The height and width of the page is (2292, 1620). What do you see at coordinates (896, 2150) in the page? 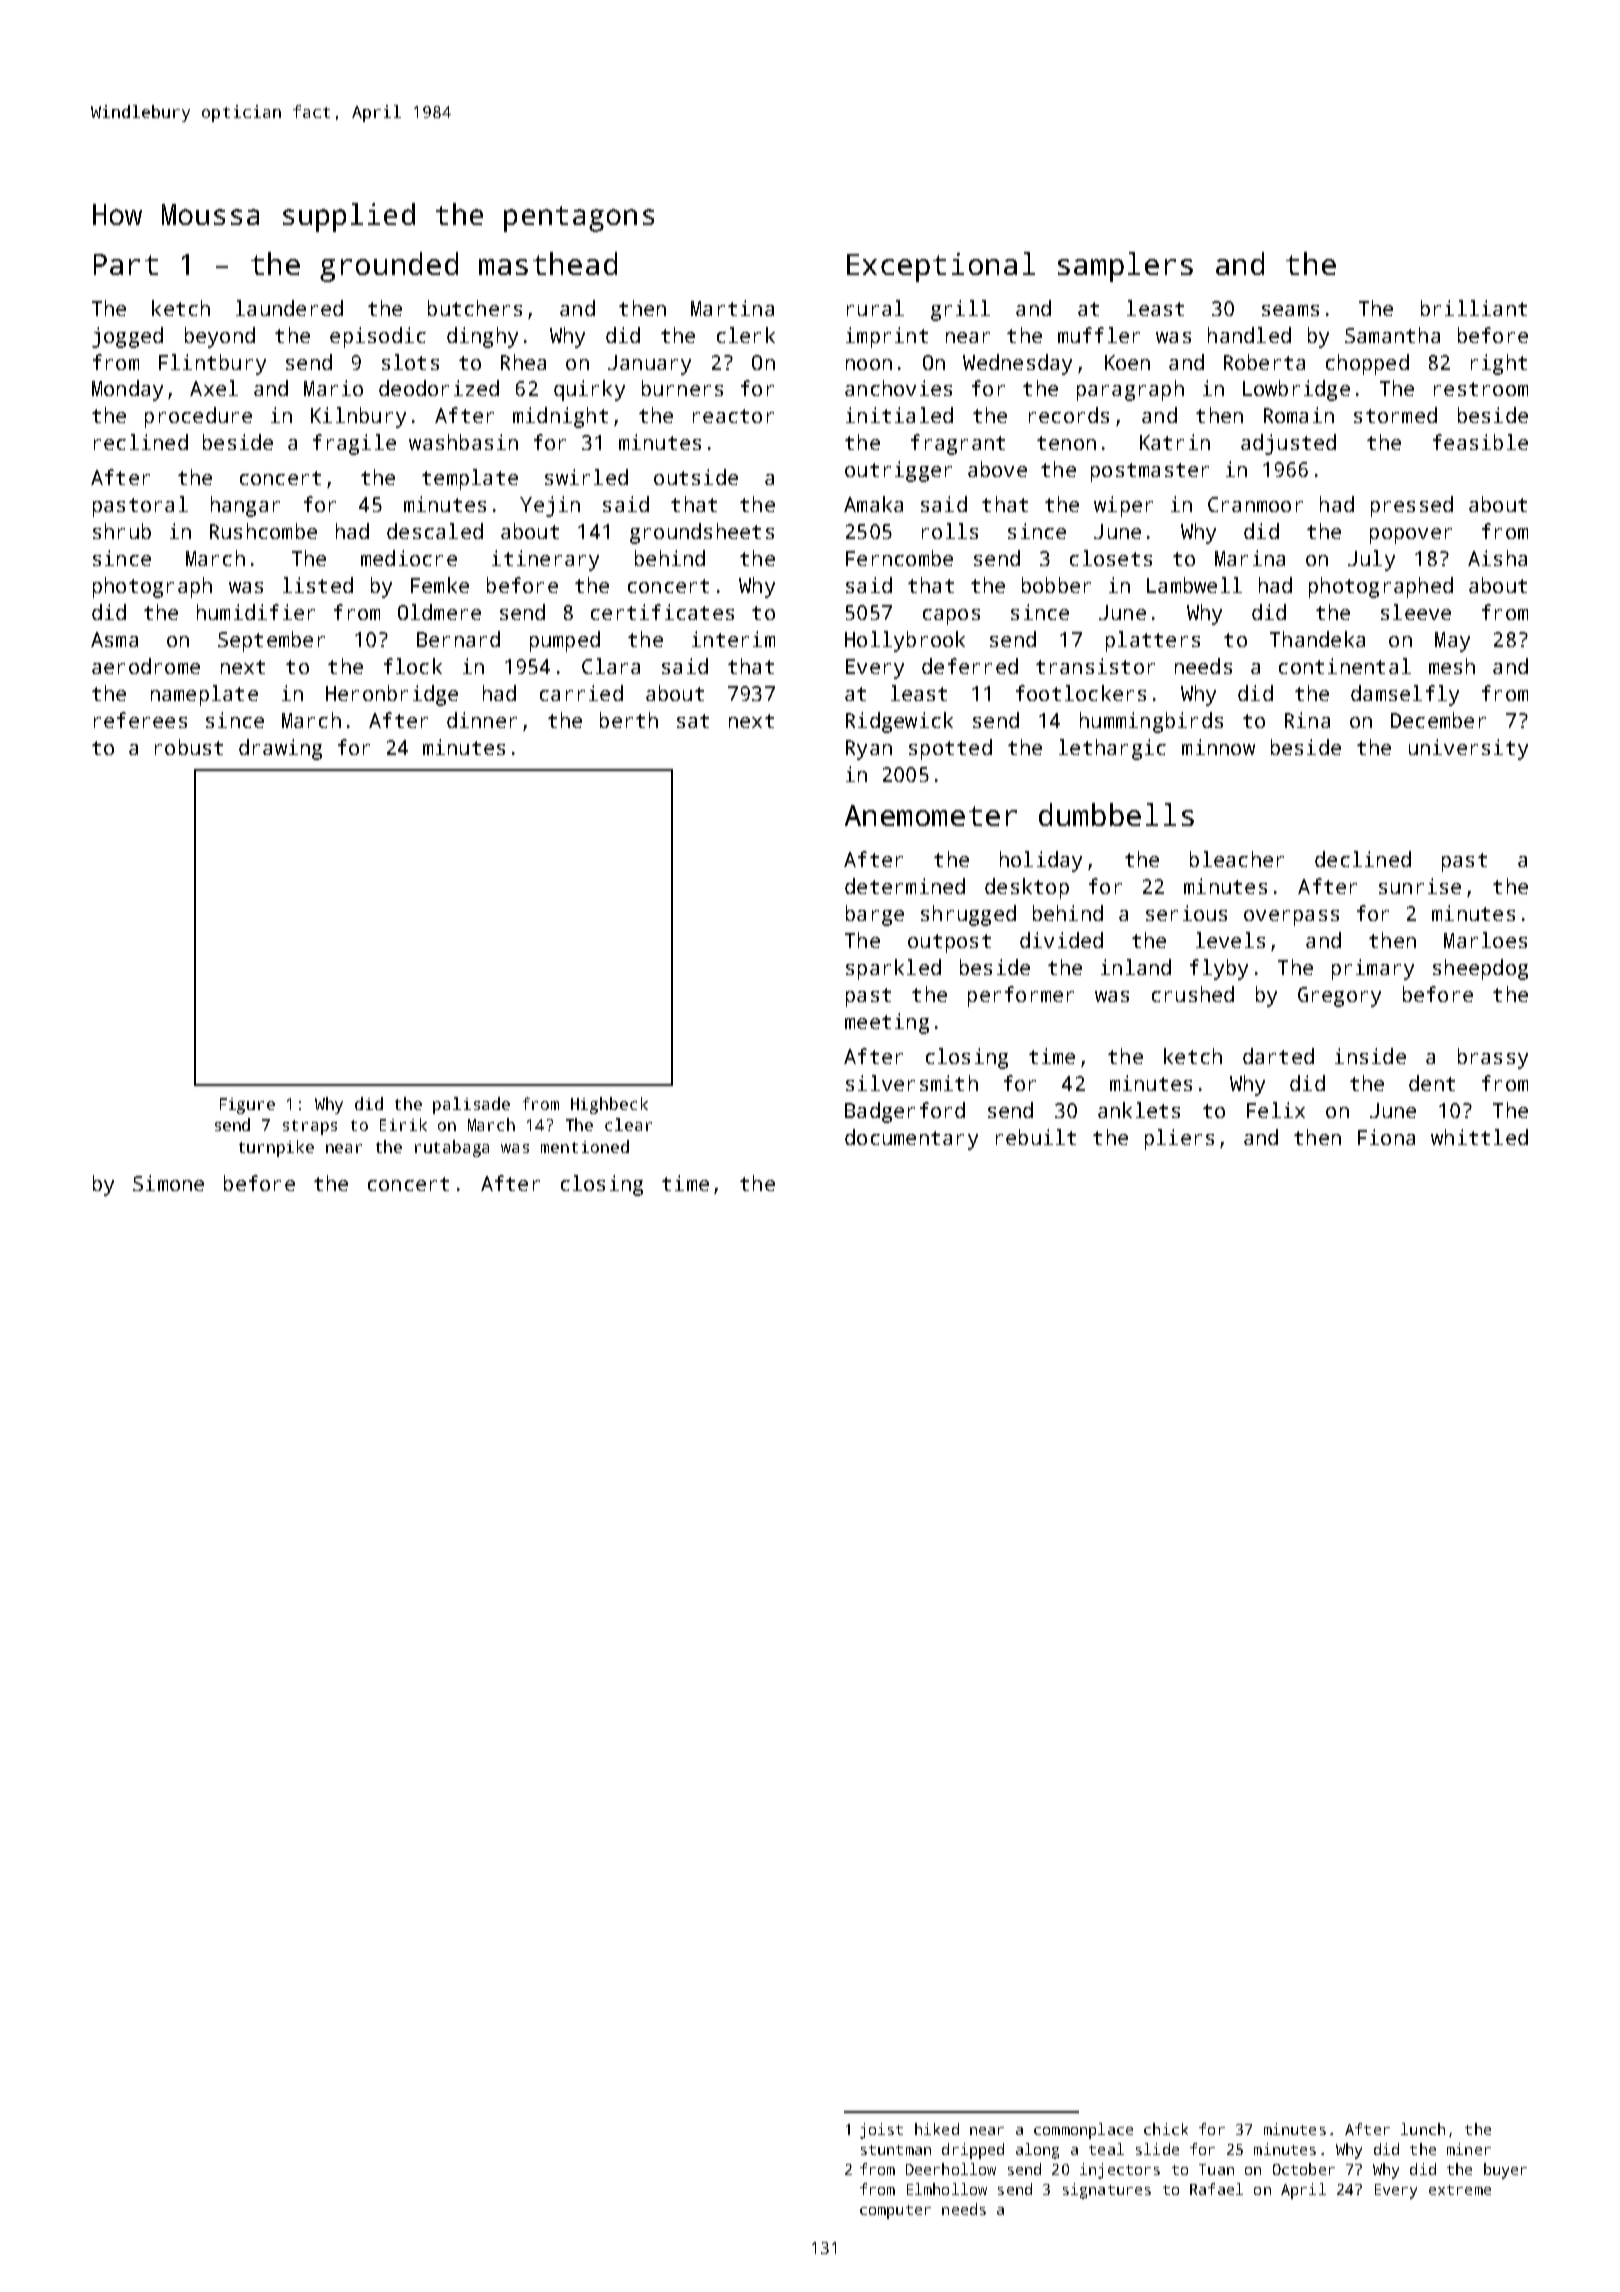
I see `stuntman` at bounding box center [896, 2150].
